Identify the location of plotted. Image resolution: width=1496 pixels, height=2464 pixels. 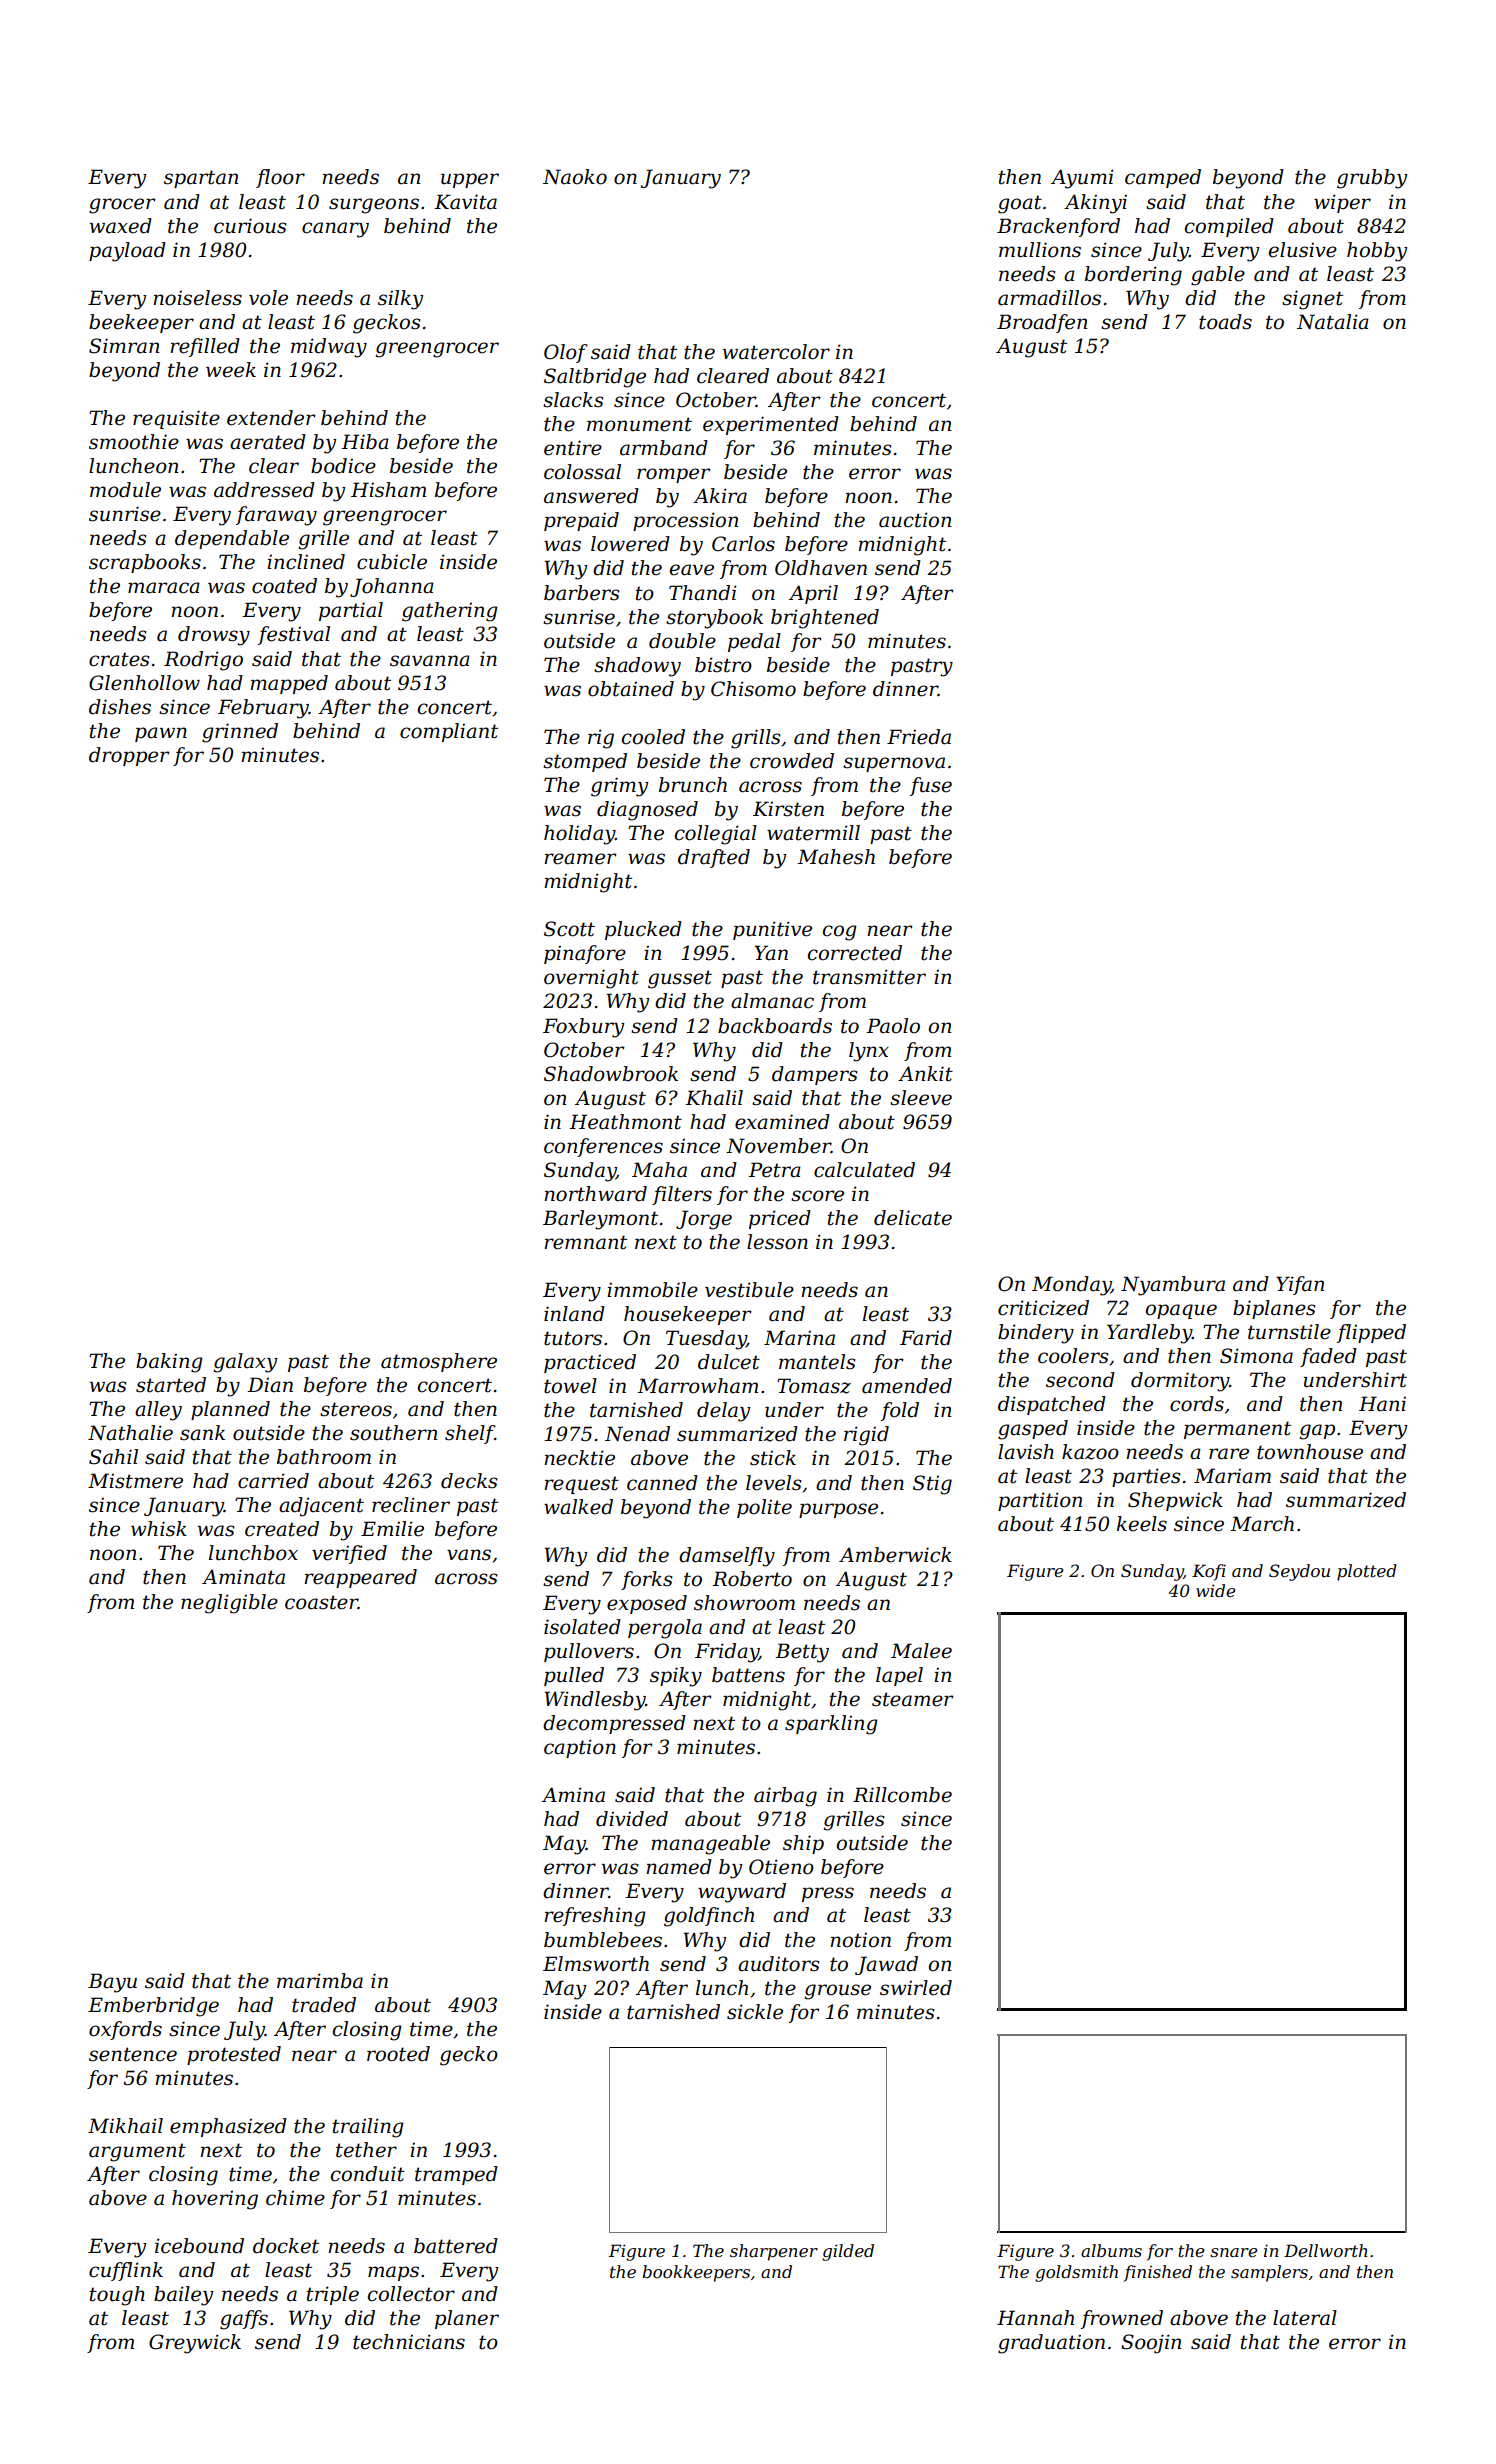
(1367, 1572).
